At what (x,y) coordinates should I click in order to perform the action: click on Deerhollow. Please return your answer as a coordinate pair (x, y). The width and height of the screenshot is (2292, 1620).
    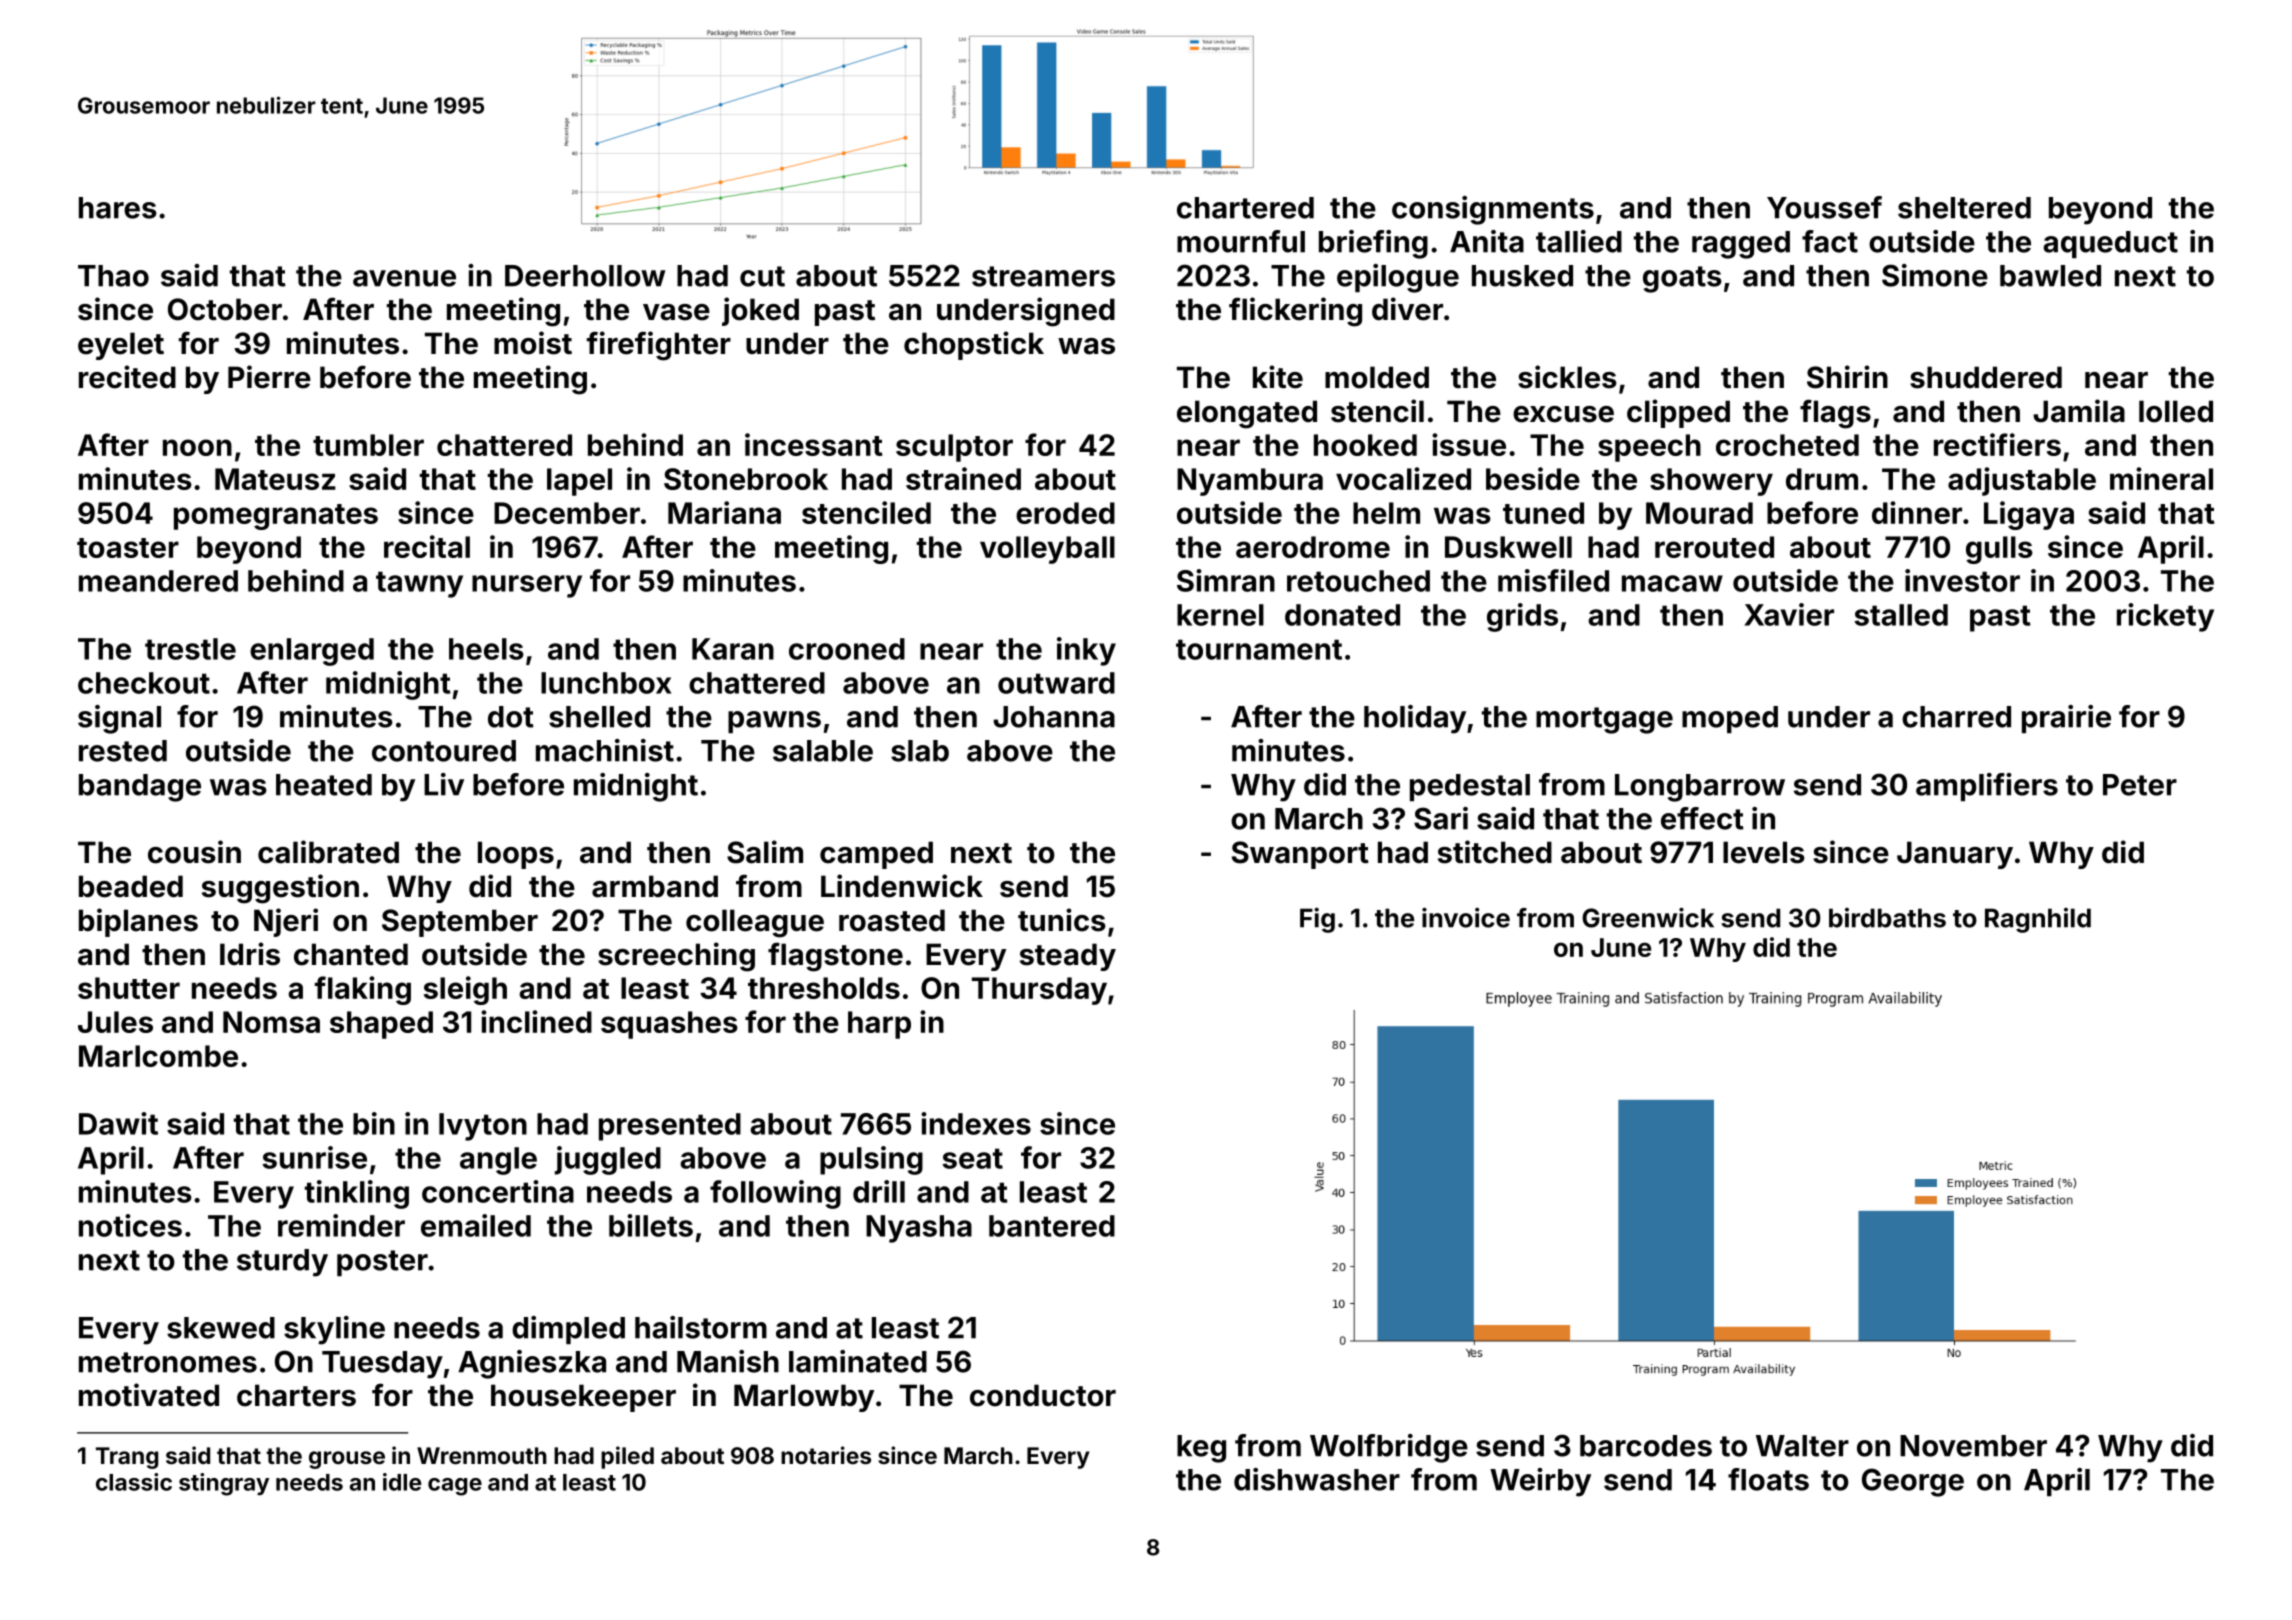
    Looking at the image, I should click on (585, 276).
